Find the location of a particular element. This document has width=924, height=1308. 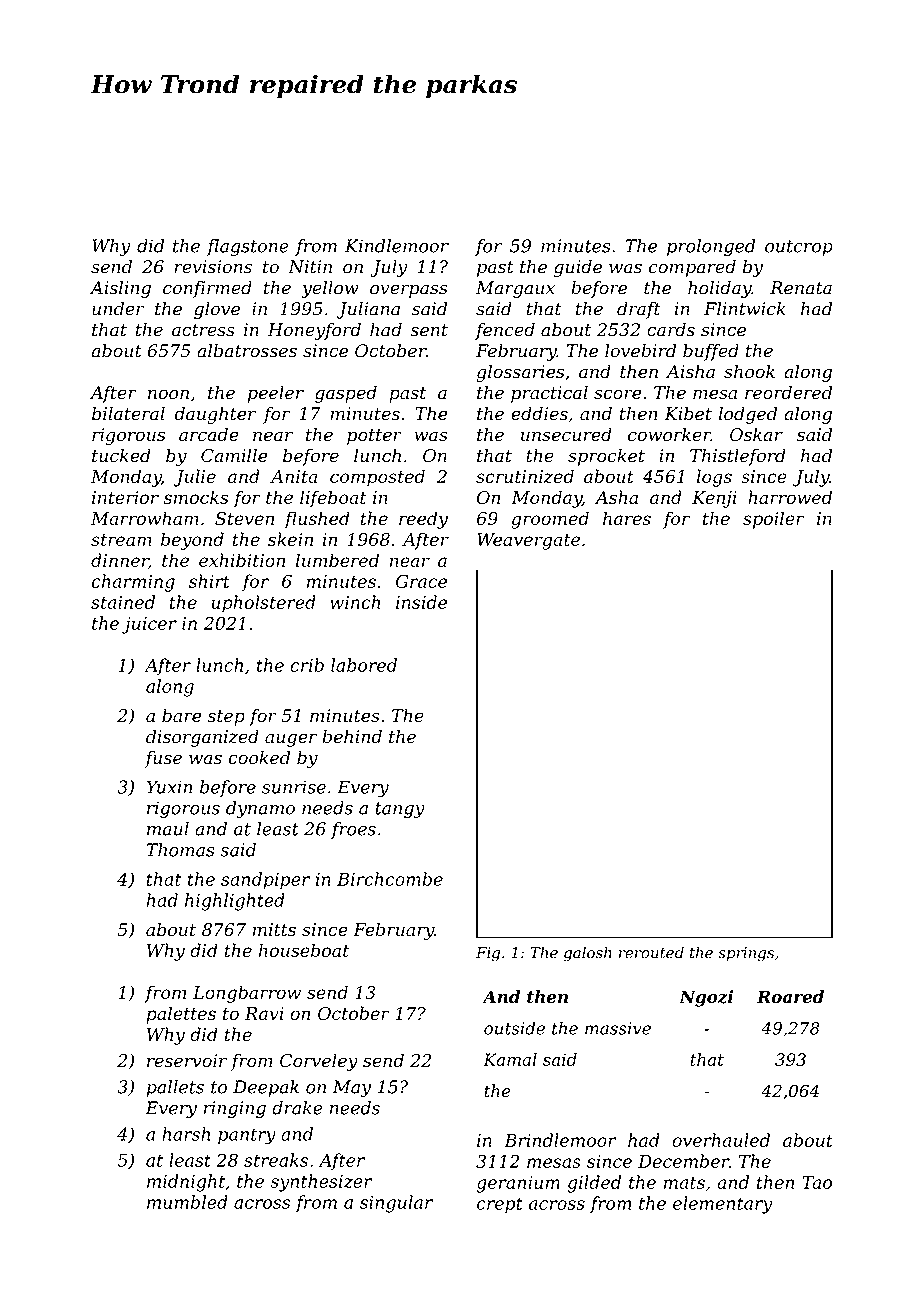

mumbled is located at coordinates (187, 1202).
